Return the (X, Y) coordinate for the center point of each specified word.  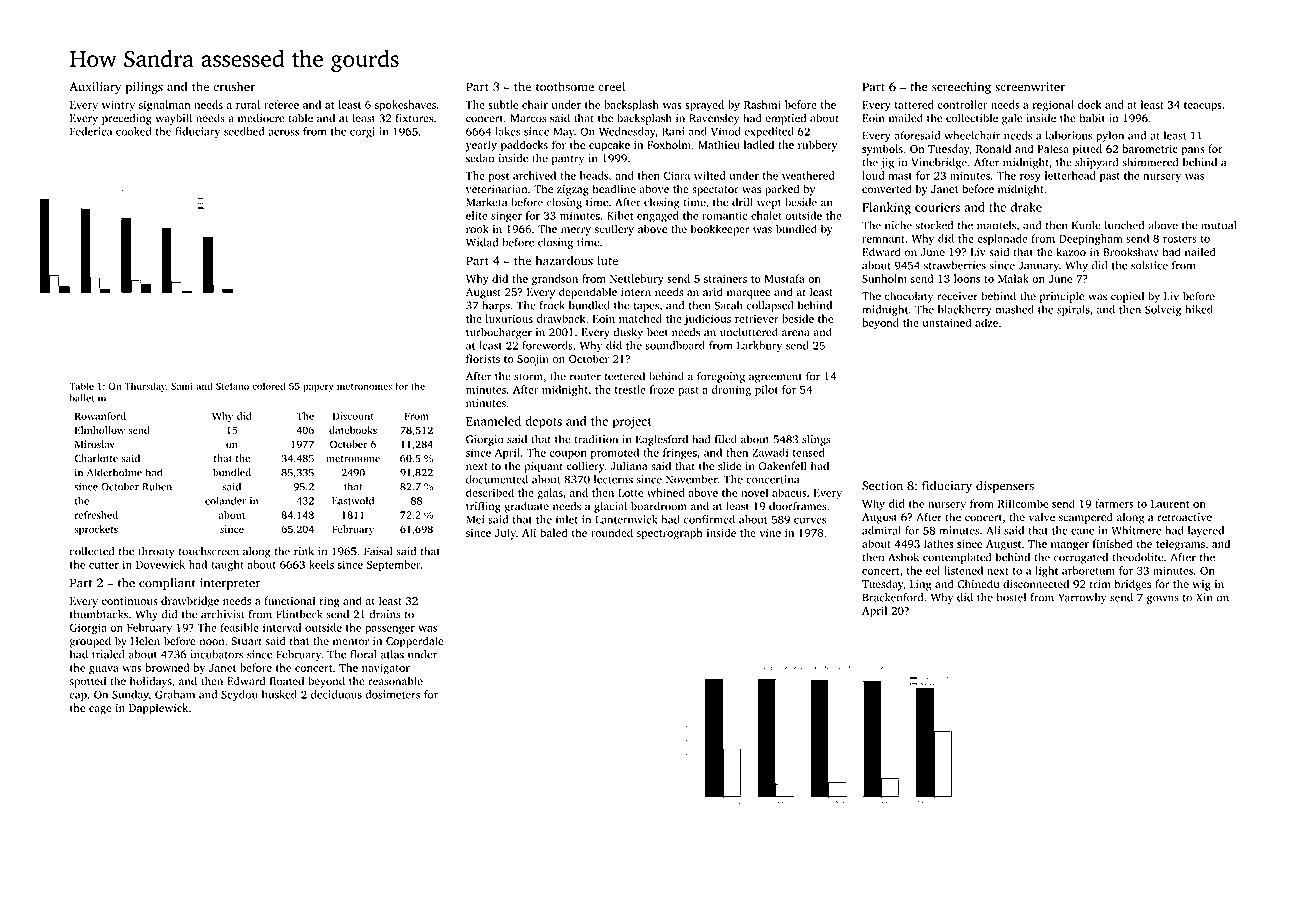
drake (1026, 207)
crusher (234, 87)
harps (496, 306)
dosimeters (392, 694)
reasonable (396, 681)
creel (611, 86)
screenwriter (1030, 87)
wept (769, 204)
